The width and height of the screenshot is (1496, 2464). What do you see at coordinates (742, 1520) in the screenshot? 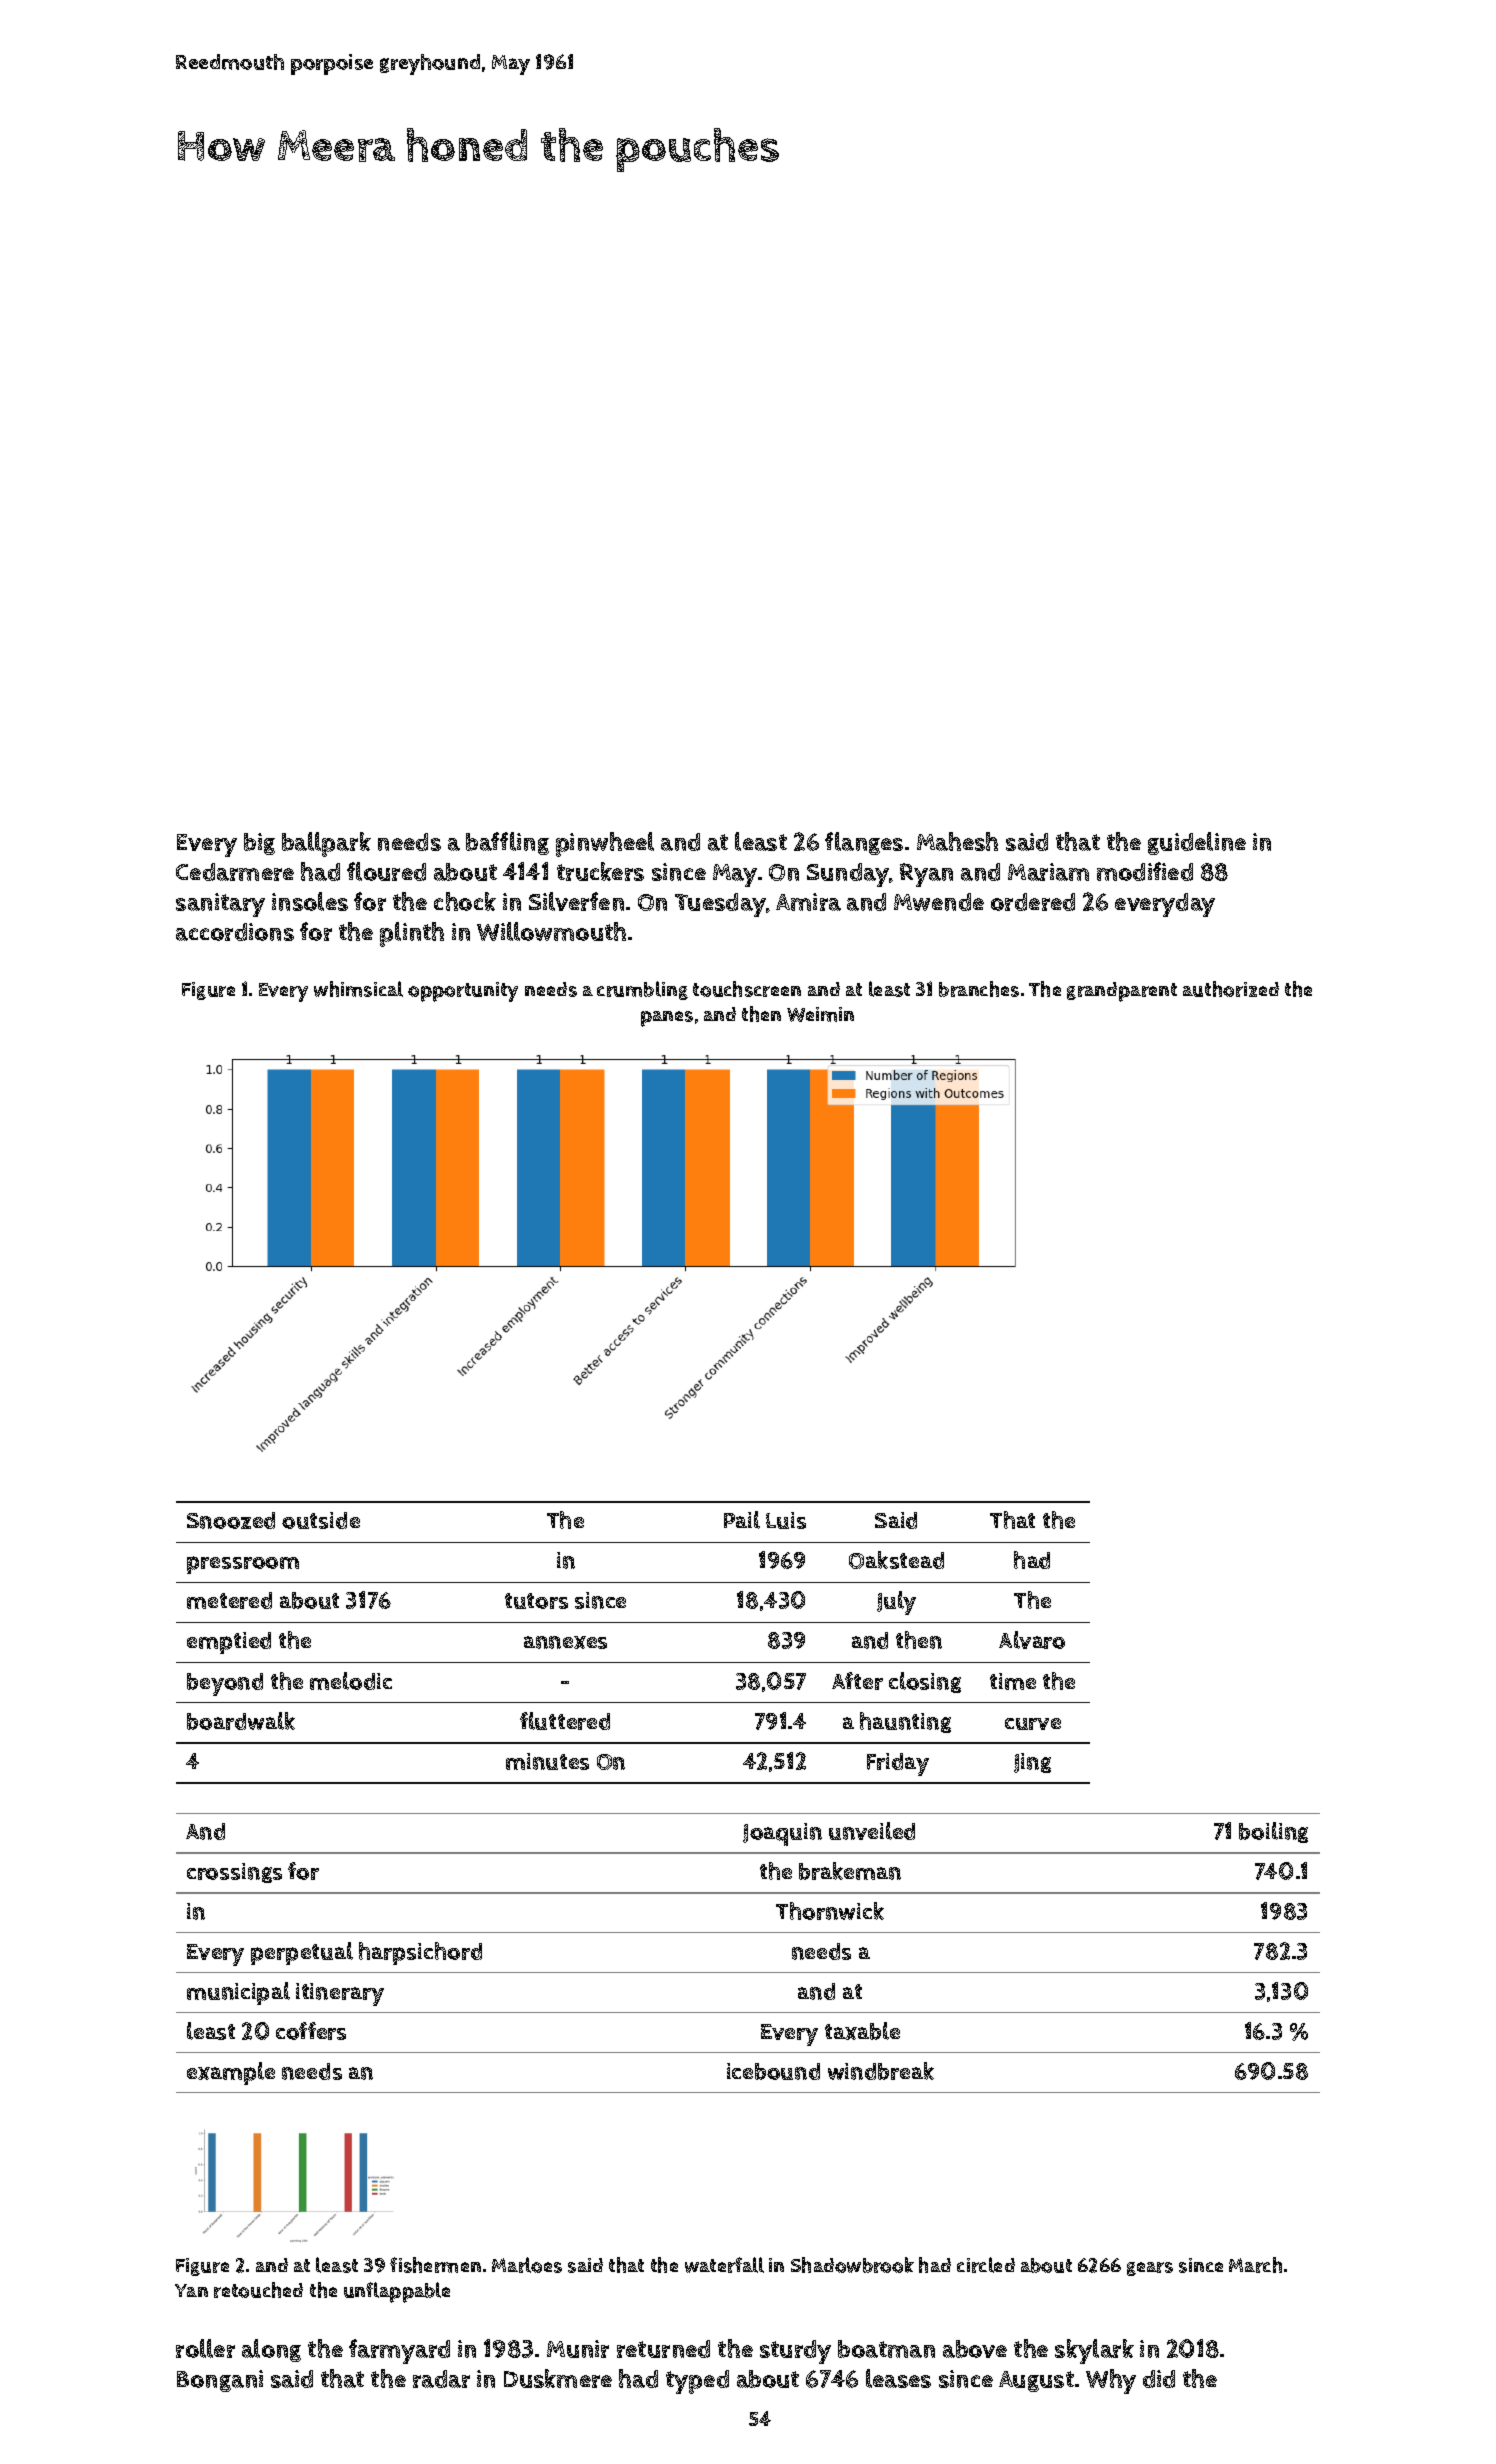
I see `Pail` at bounding box center [742, 1520].
